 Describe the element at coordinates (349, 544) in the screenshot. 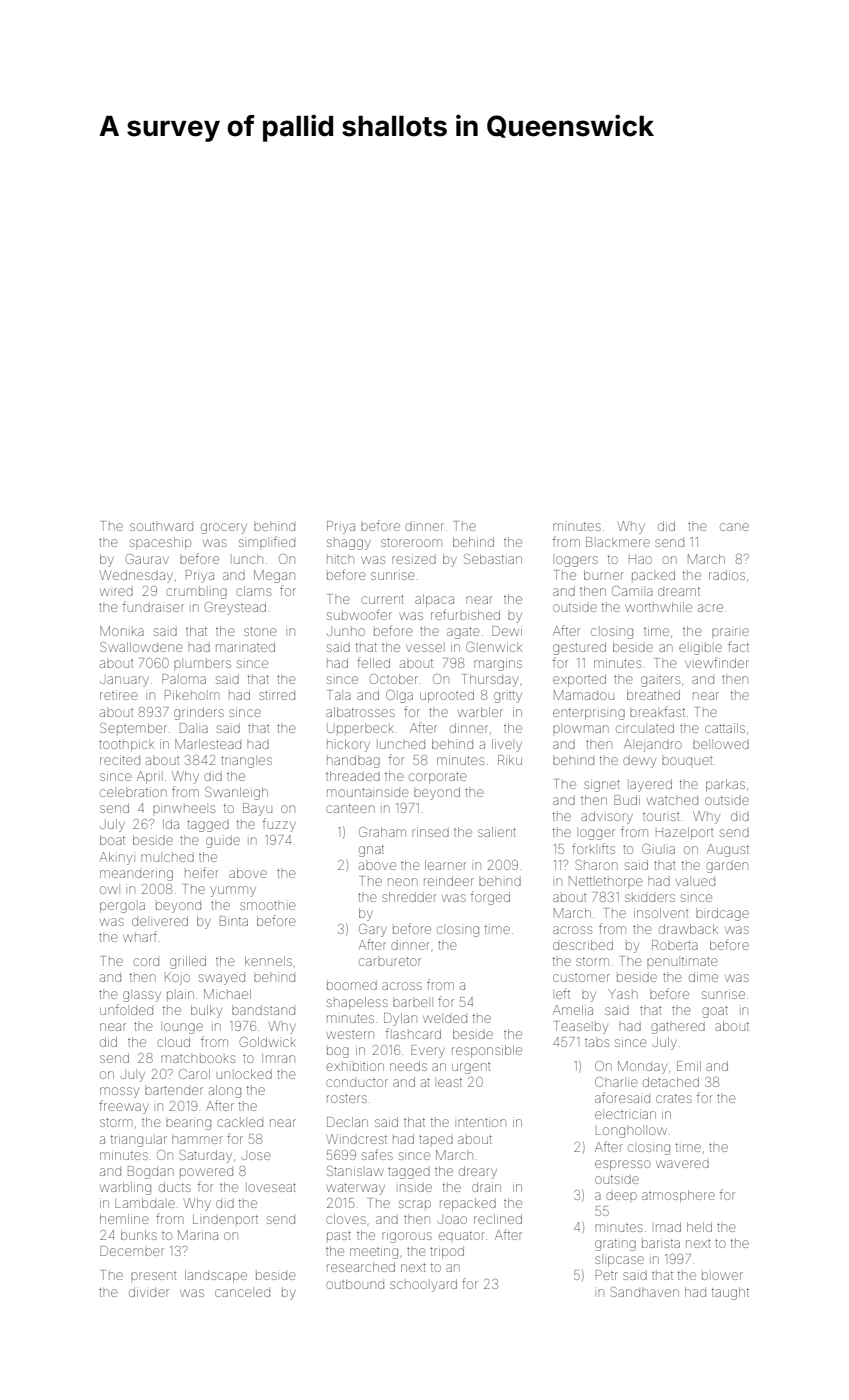

I see `shaggy` at that location.
